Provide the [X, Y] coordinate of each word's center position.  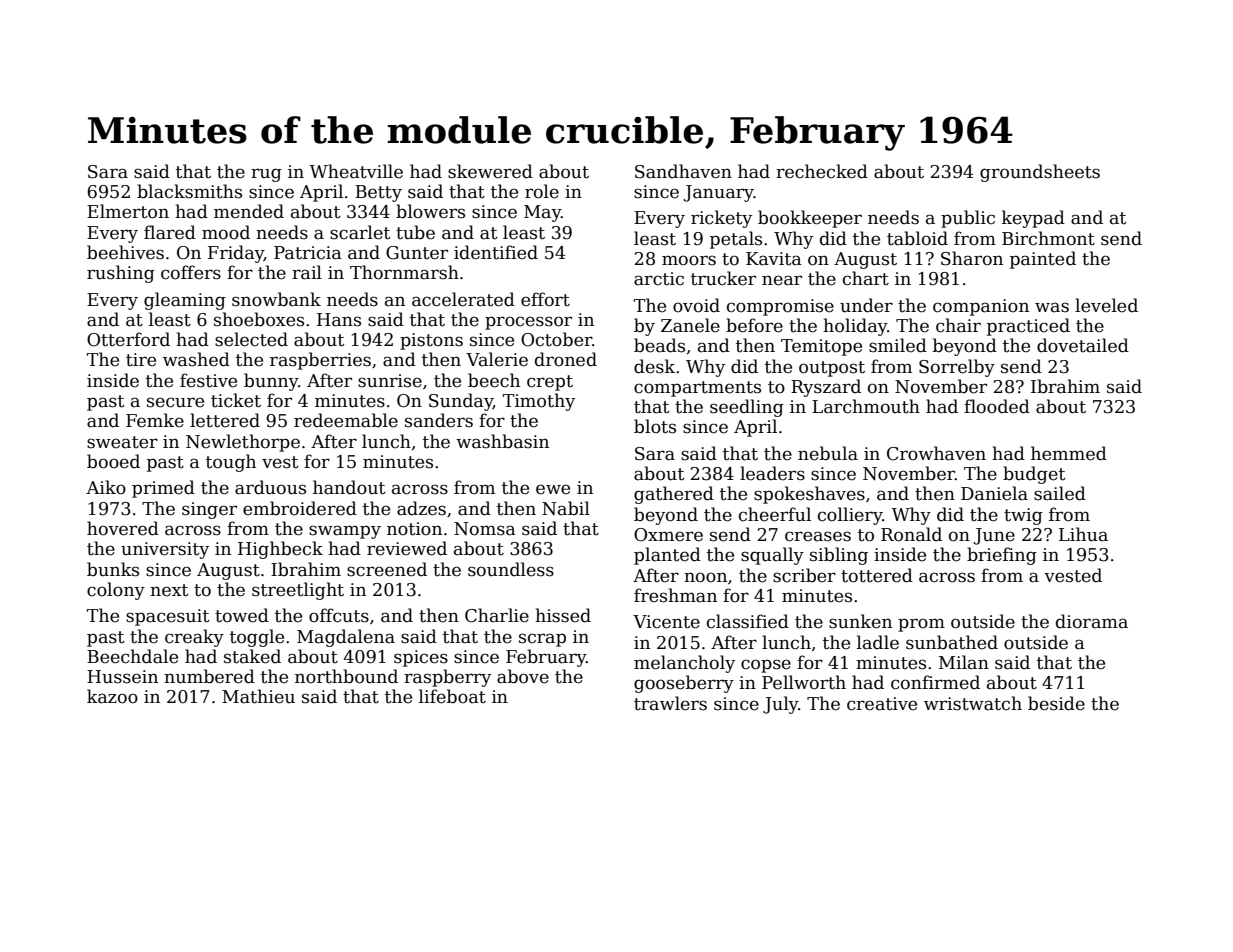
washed [196, 359]
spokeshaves [809, 495]
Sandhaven [683, 171]
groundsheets [1040, 173]
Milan [964, 662]
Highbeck [280, 550]
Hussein [122, 677]
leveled [1106, 305]
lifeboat [452, 696]
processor [528, 323]
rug [266, 175]
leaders [772, 473]
